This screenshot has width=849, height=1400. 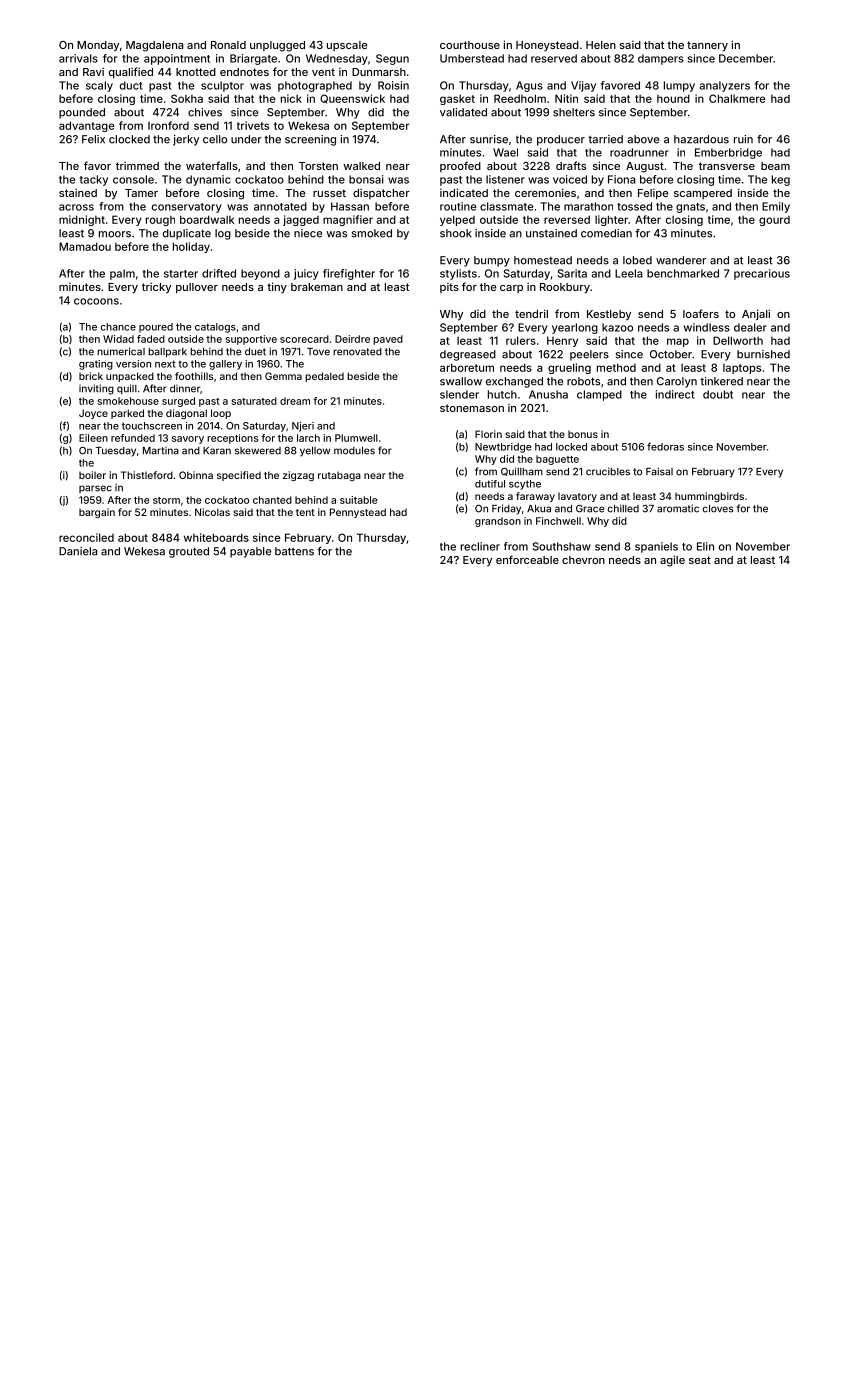 I want to click on comedian, so click(x=606, y=233).
